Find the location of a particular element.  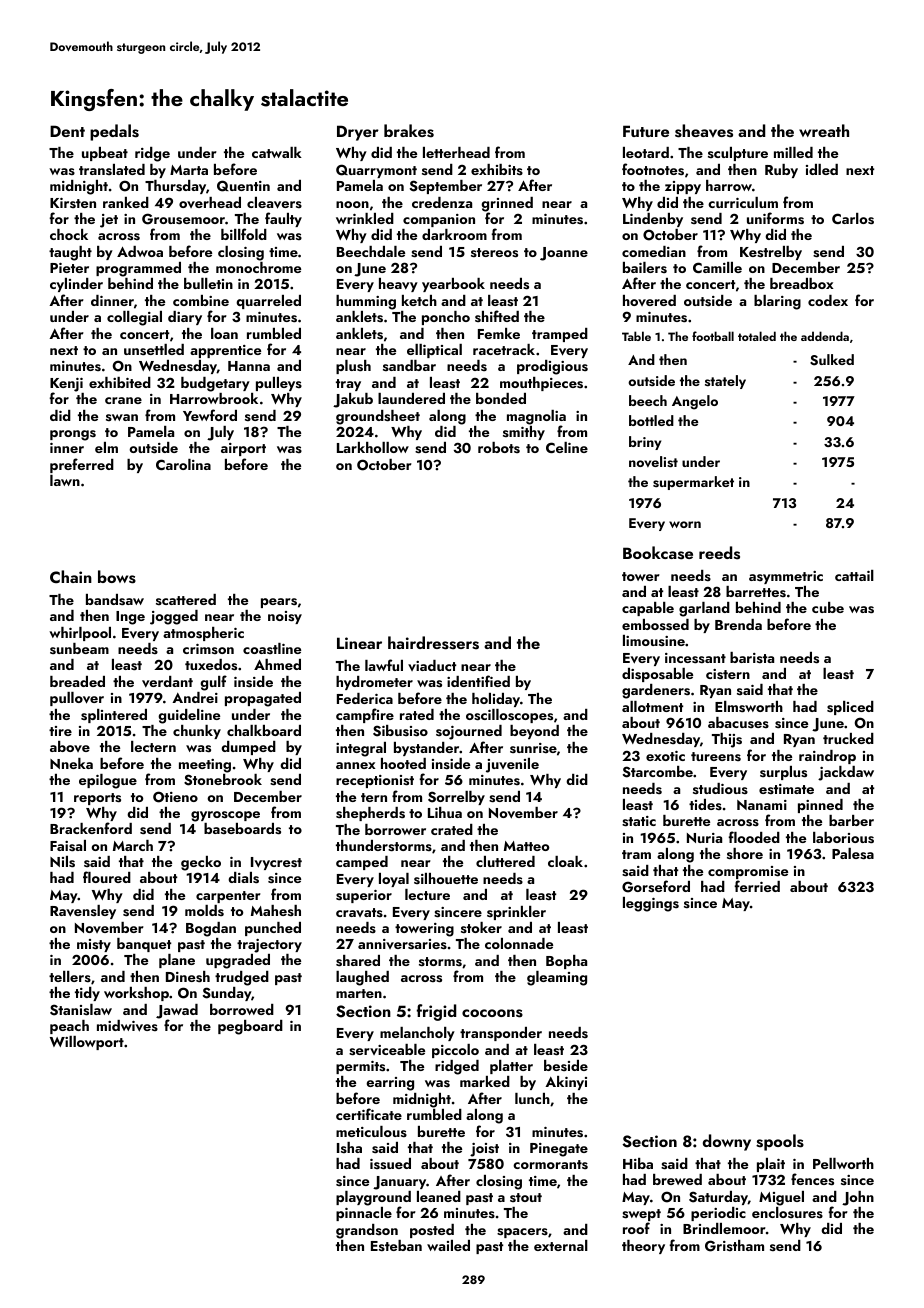

humming is located at coordinates (366, 302).
